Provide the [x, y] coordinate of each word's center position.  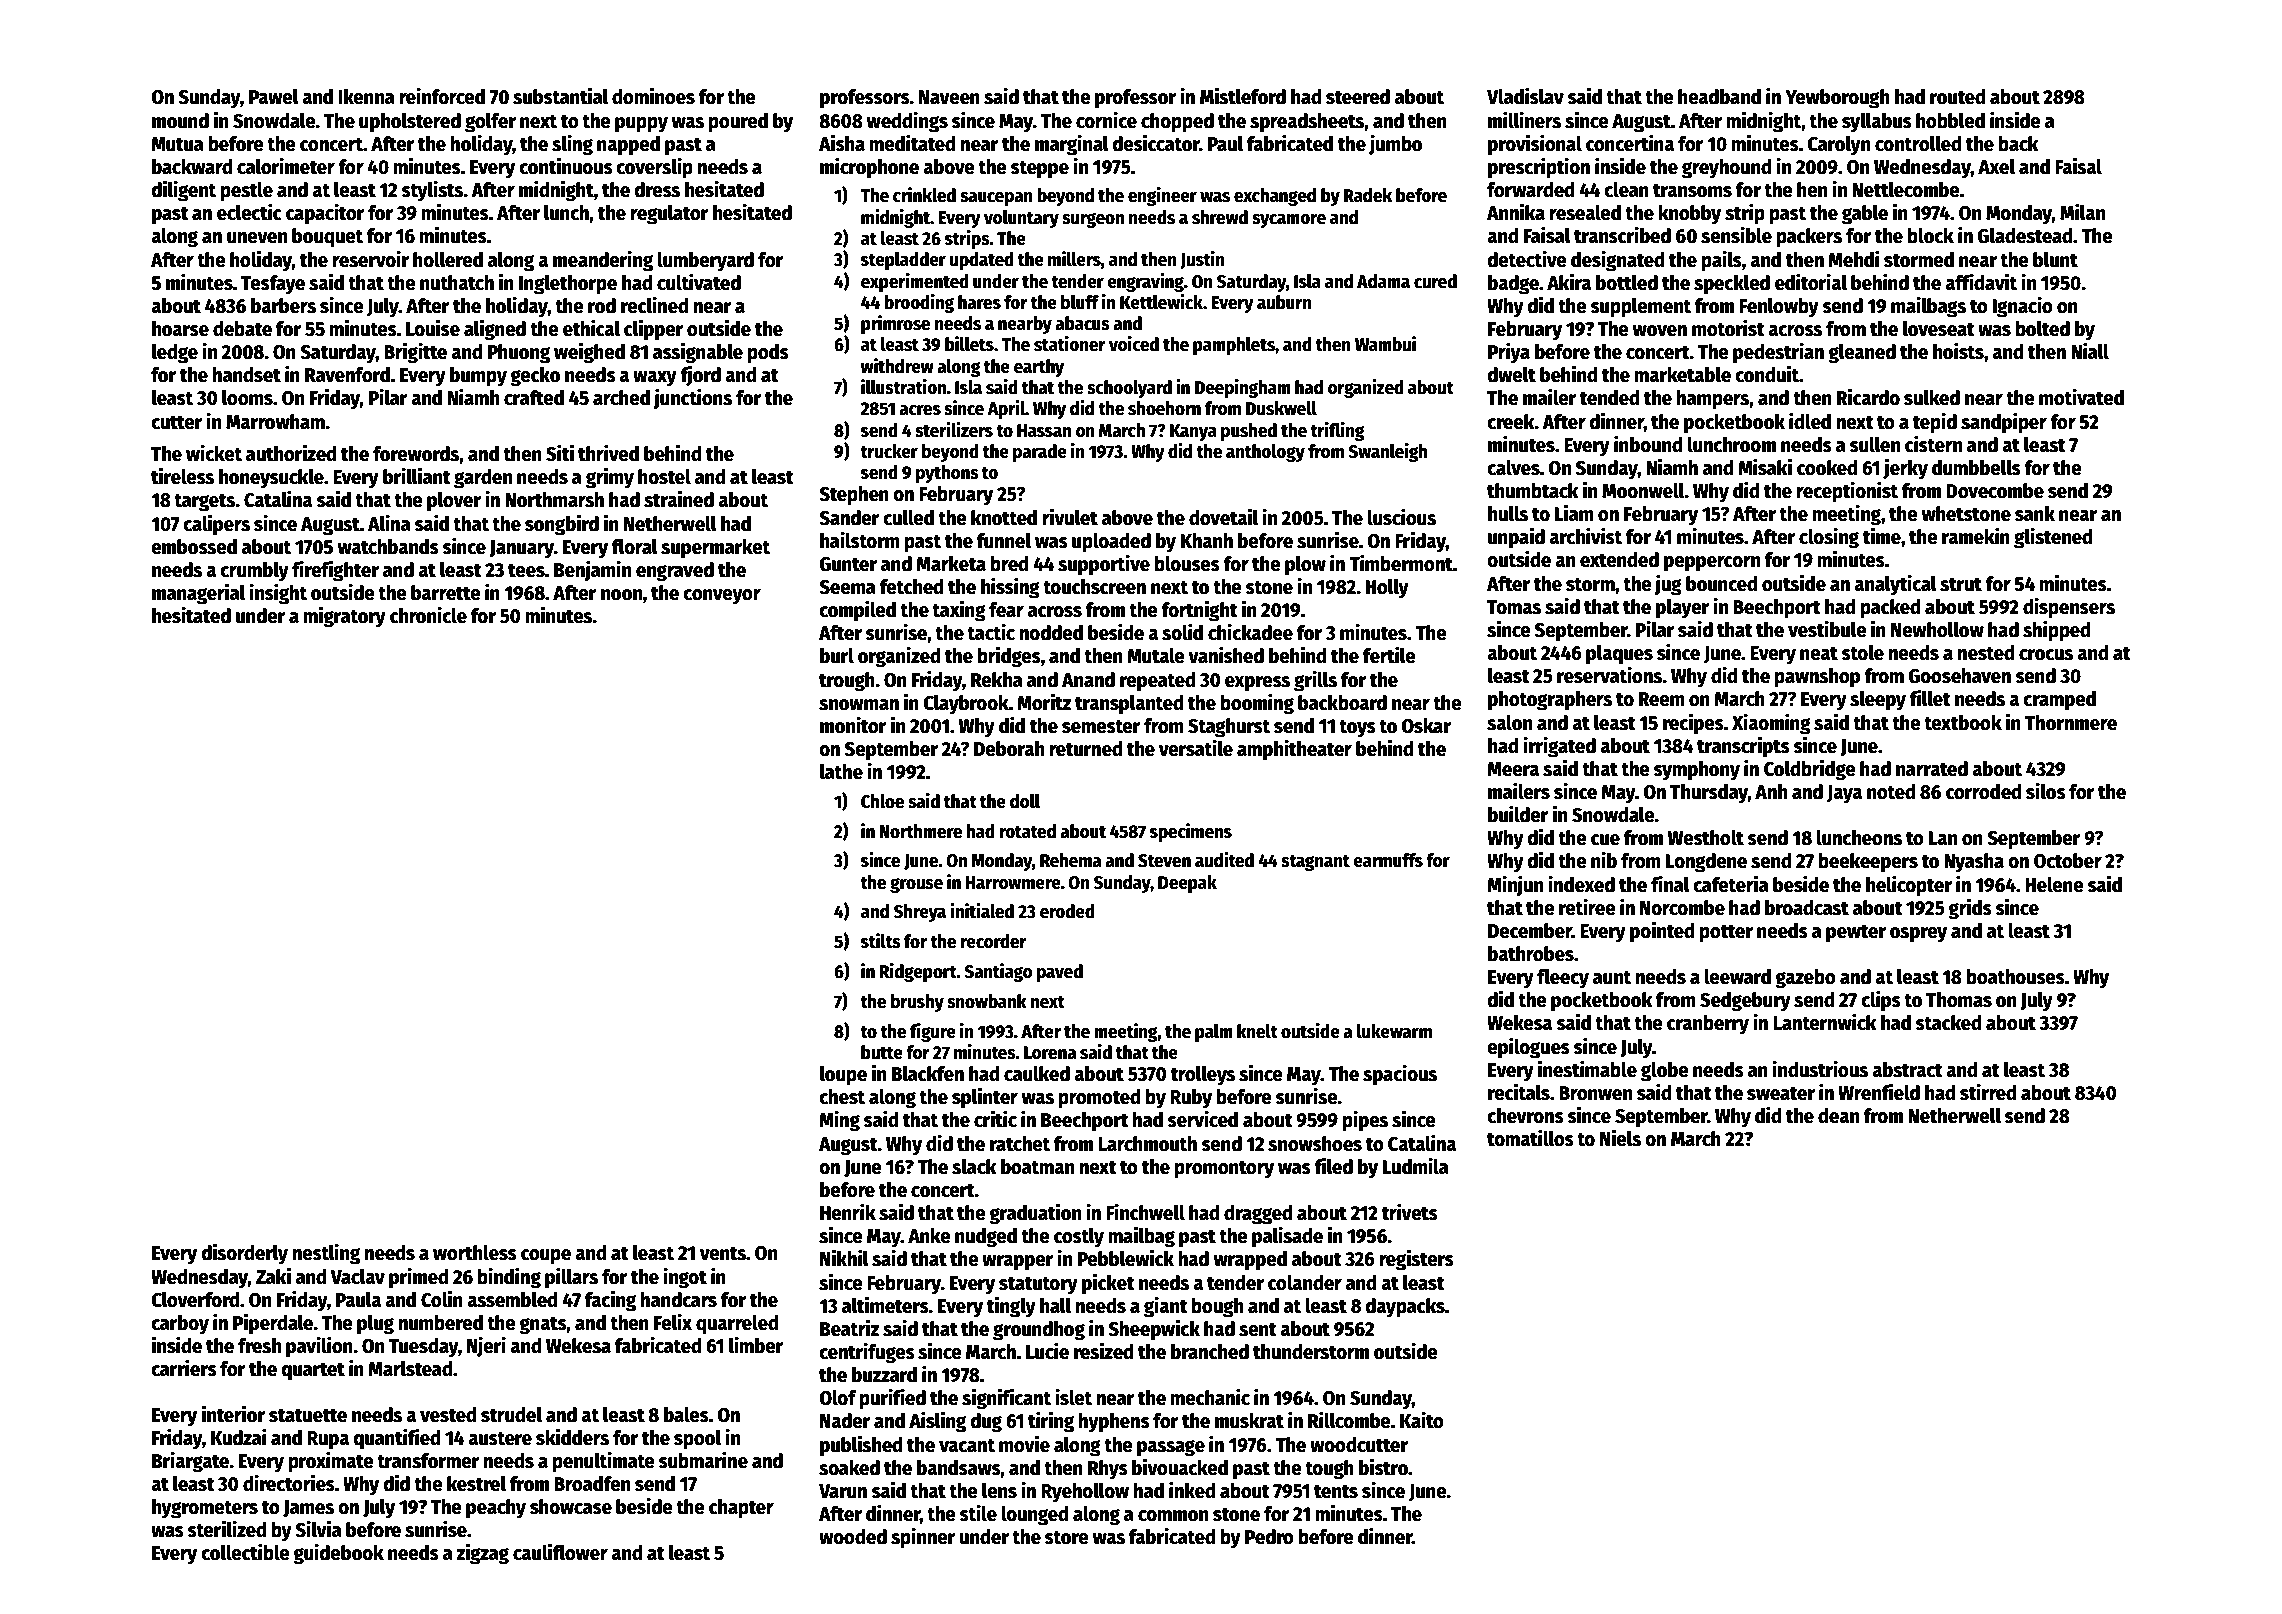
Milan [2082, 212]
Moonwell [1643, 490]
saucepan [996, 199]
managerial [198, 594]
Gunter [848, 564]
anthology [1265, 453]
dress [657, 190]
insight [278, 594]
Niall [2090, 351]
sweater [1781, 1093]
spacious [1400, 1075]
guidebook [338, 1554]
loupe [843, 1075]
